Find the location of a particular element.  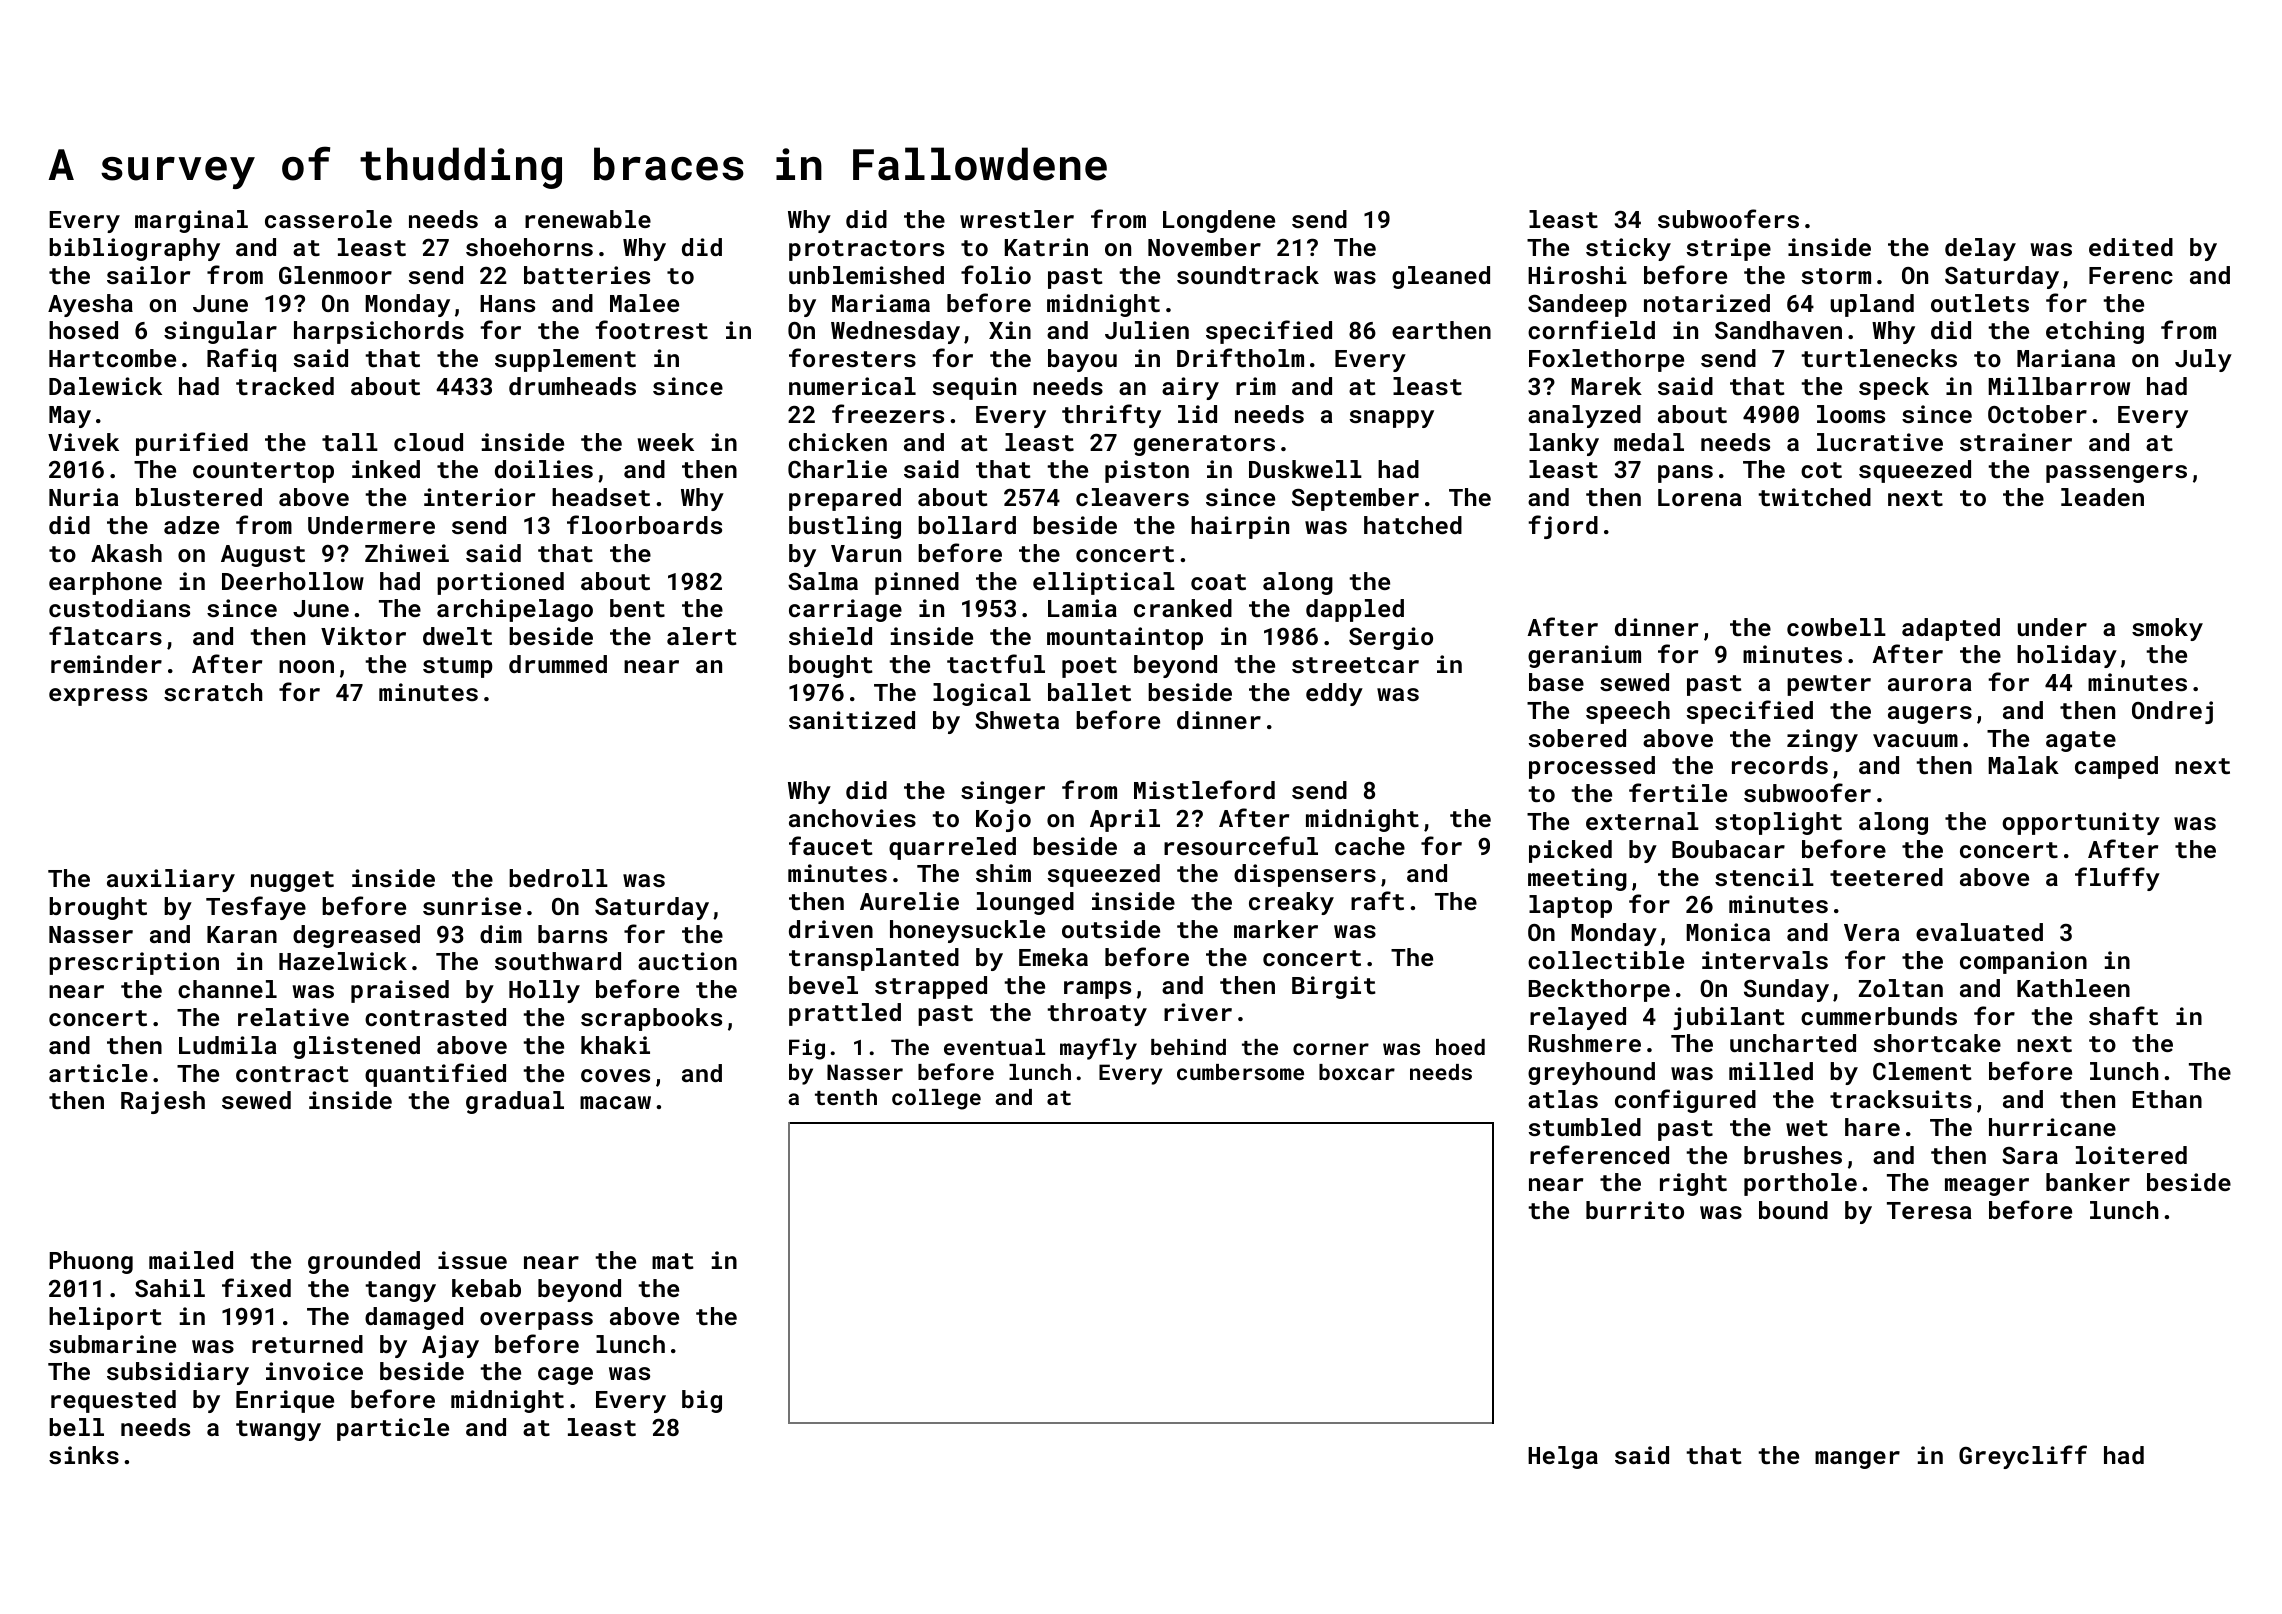

shoehorns is located at coordinates (529, 247).
